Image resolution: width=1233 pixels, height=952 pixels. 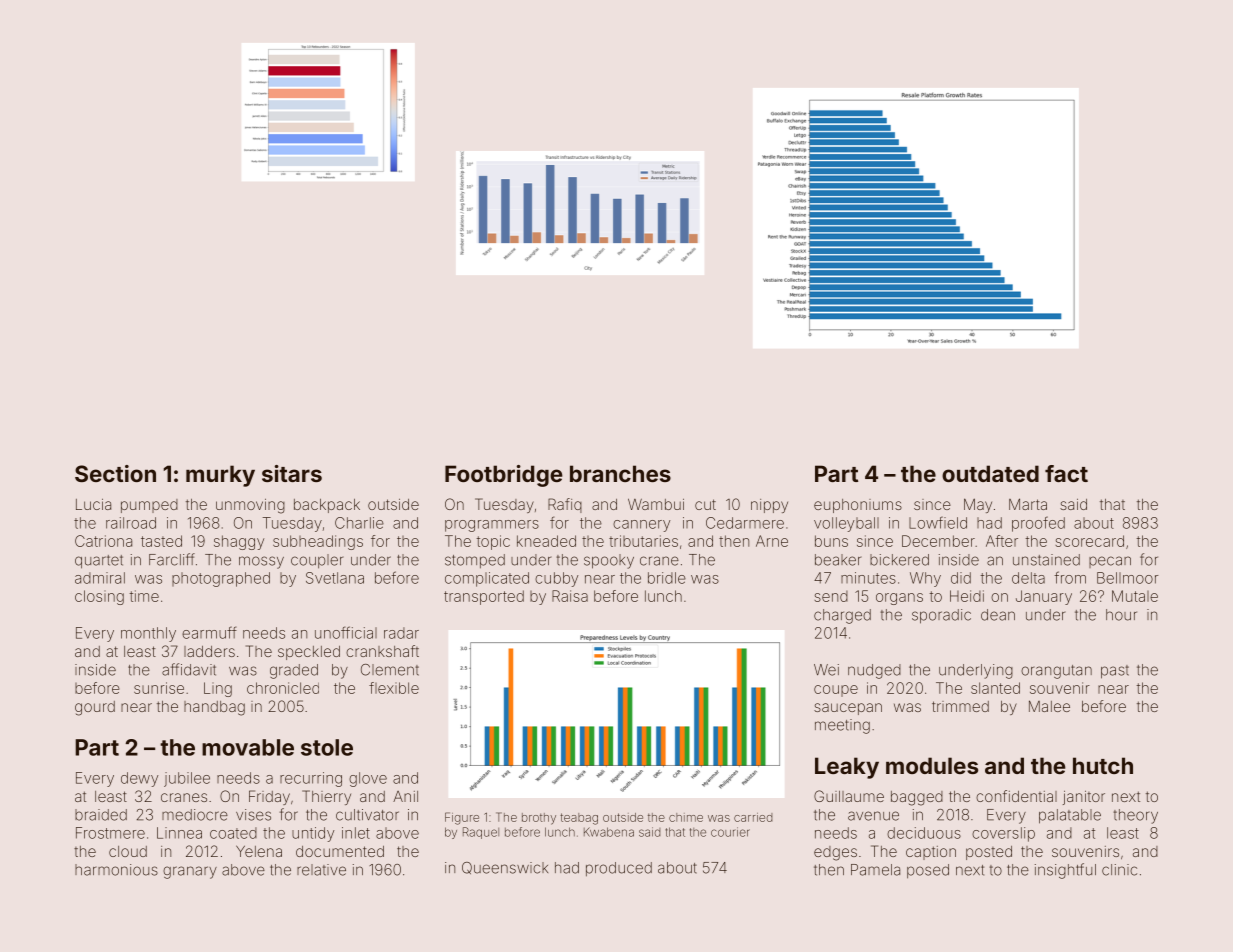 What do you see at coordinates (99, 597) in the screenshot?
I see `closing` at bounding box center [99, 597].
